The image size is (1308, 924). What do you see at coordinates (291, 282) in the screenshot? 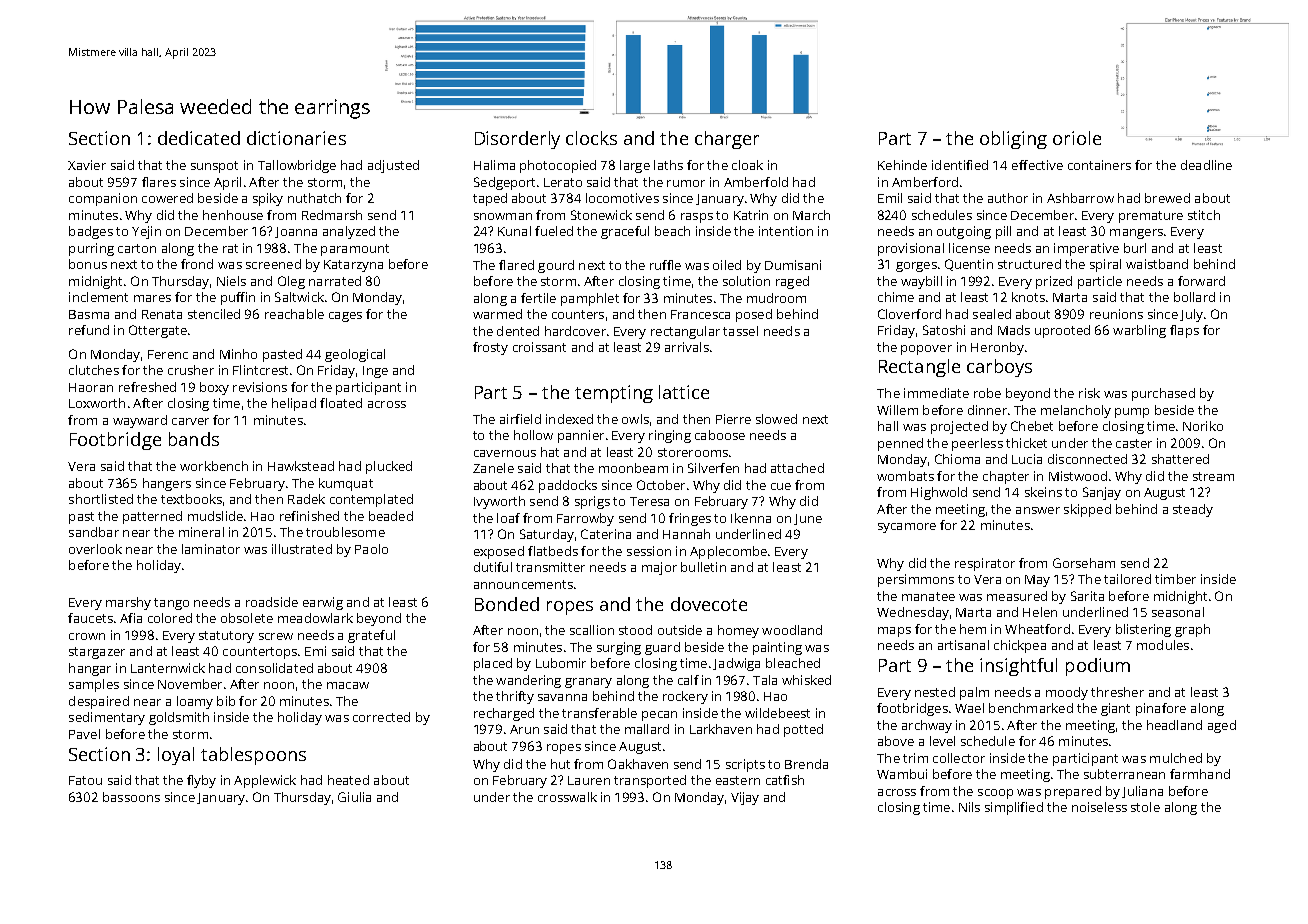
I see `Oleg` at bounding box center [291, 282].
